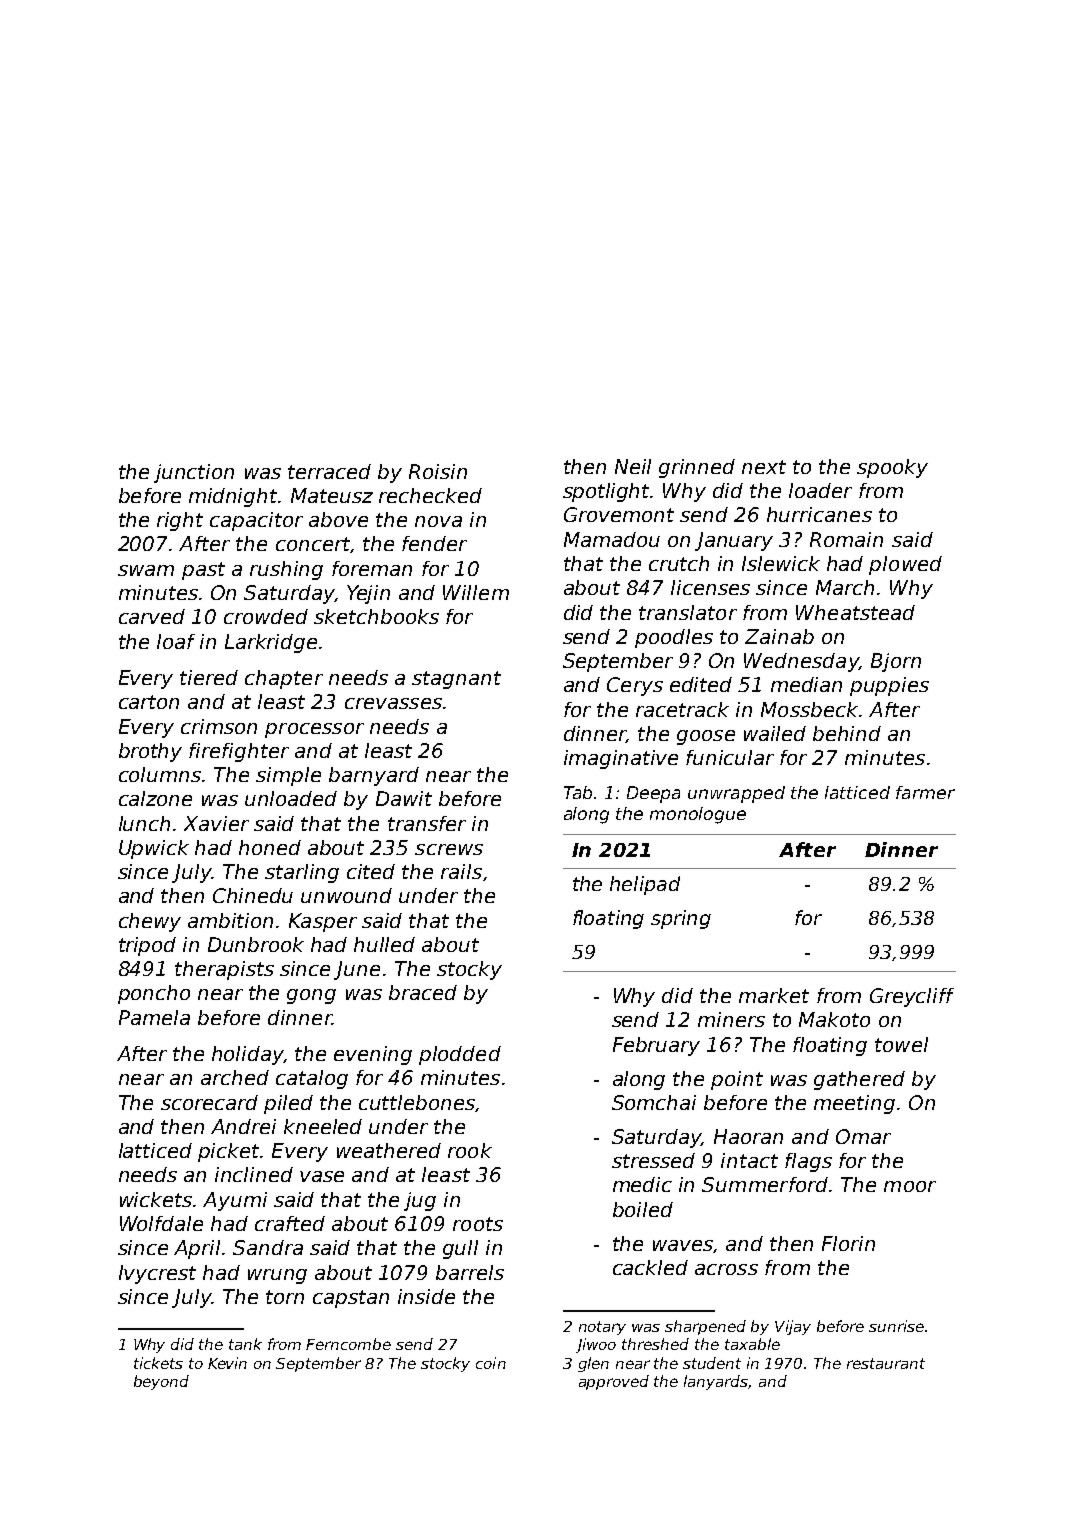 The image size is (1073, 1524). I want to click on Roisin, so click(438, 471).
